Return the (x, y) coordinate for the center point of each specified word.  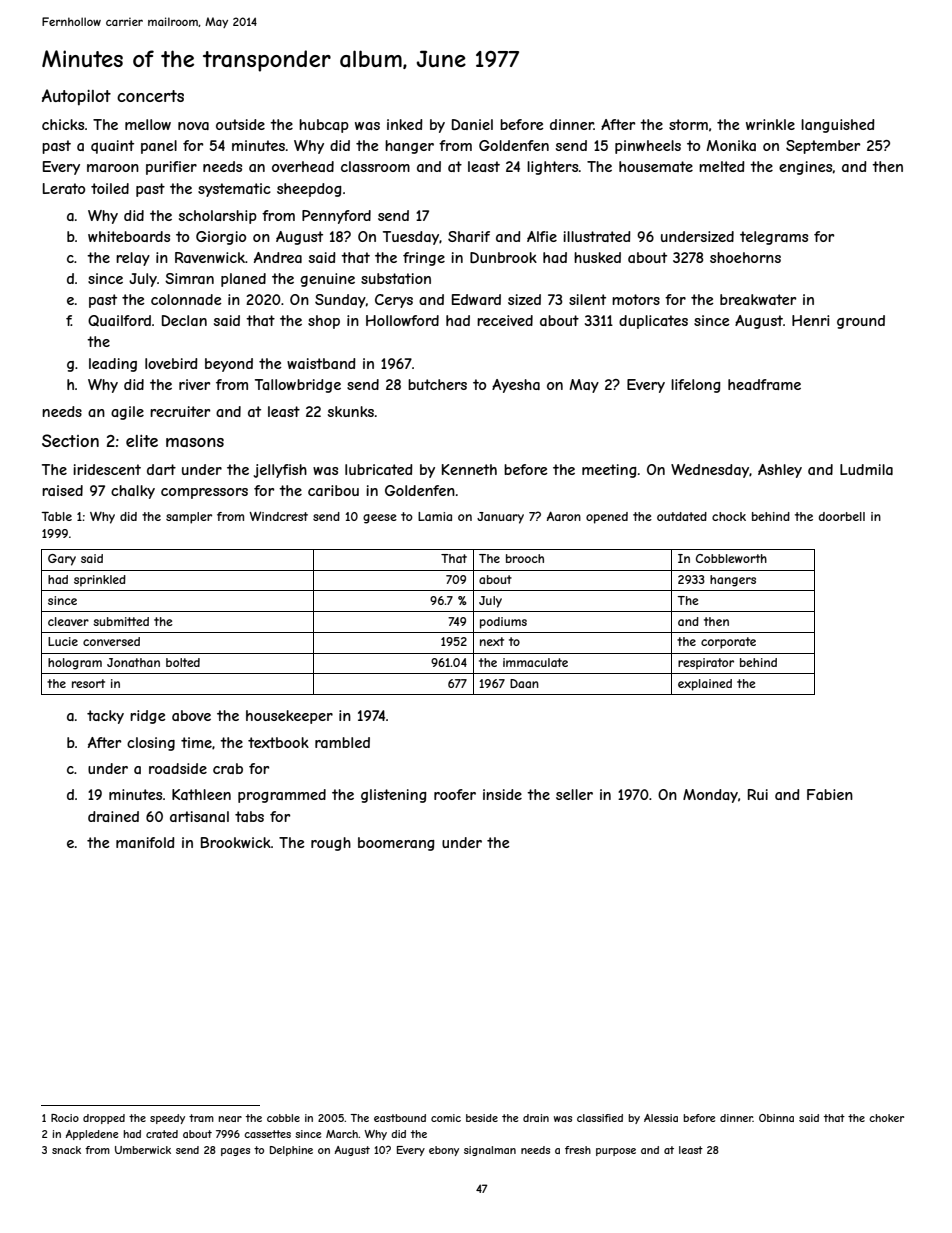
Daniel (472, 124)
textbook (278, 742)
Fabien (830, 794)
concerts (150, 96)
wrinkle (770, 124)
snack (66, 1150)
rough (331, 844)
